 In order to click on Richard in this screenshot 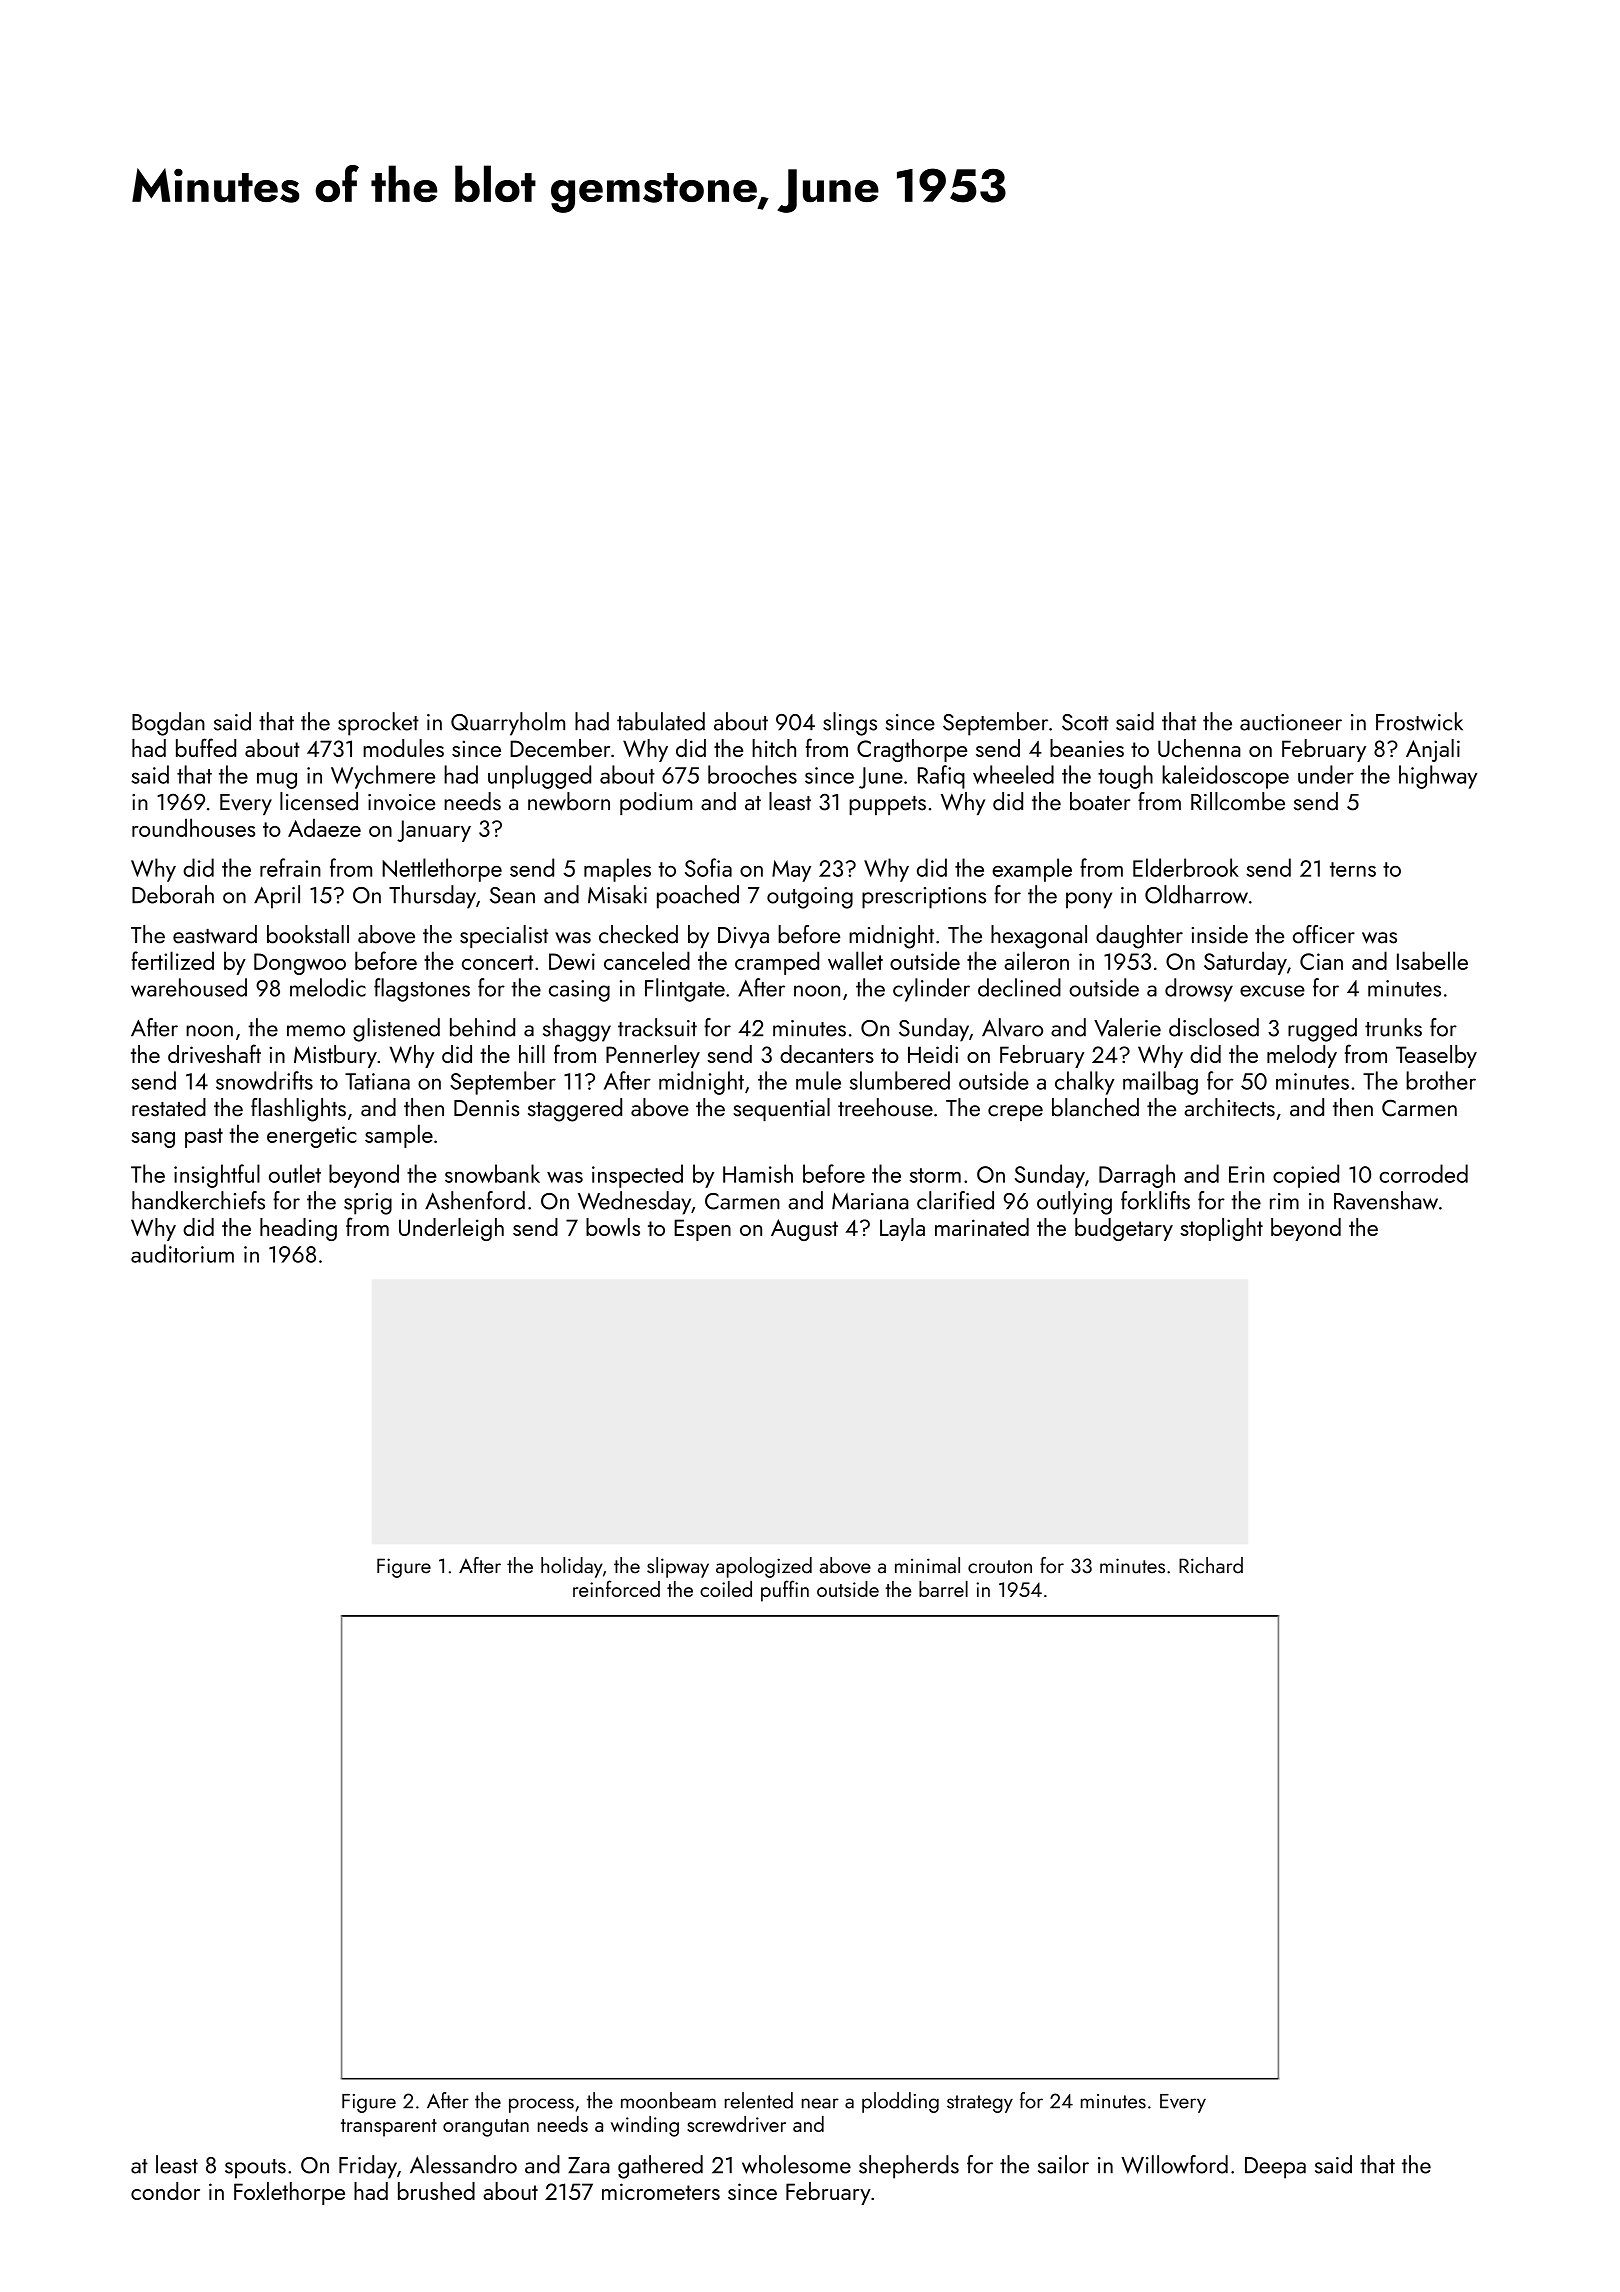, I will do `click(1211, 1565)`.
